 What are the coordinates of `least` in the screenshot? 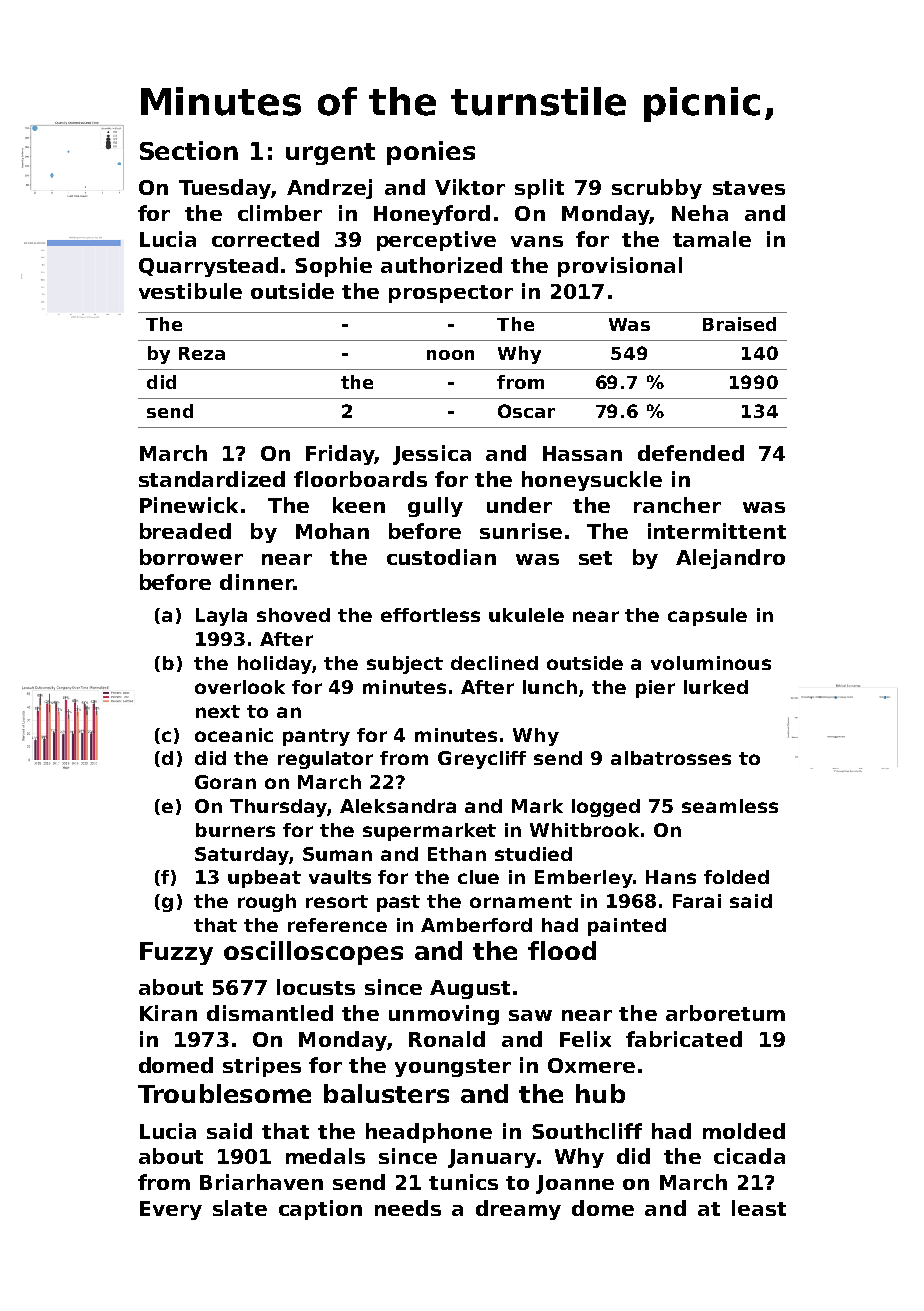 It's located at (759, 1208).
